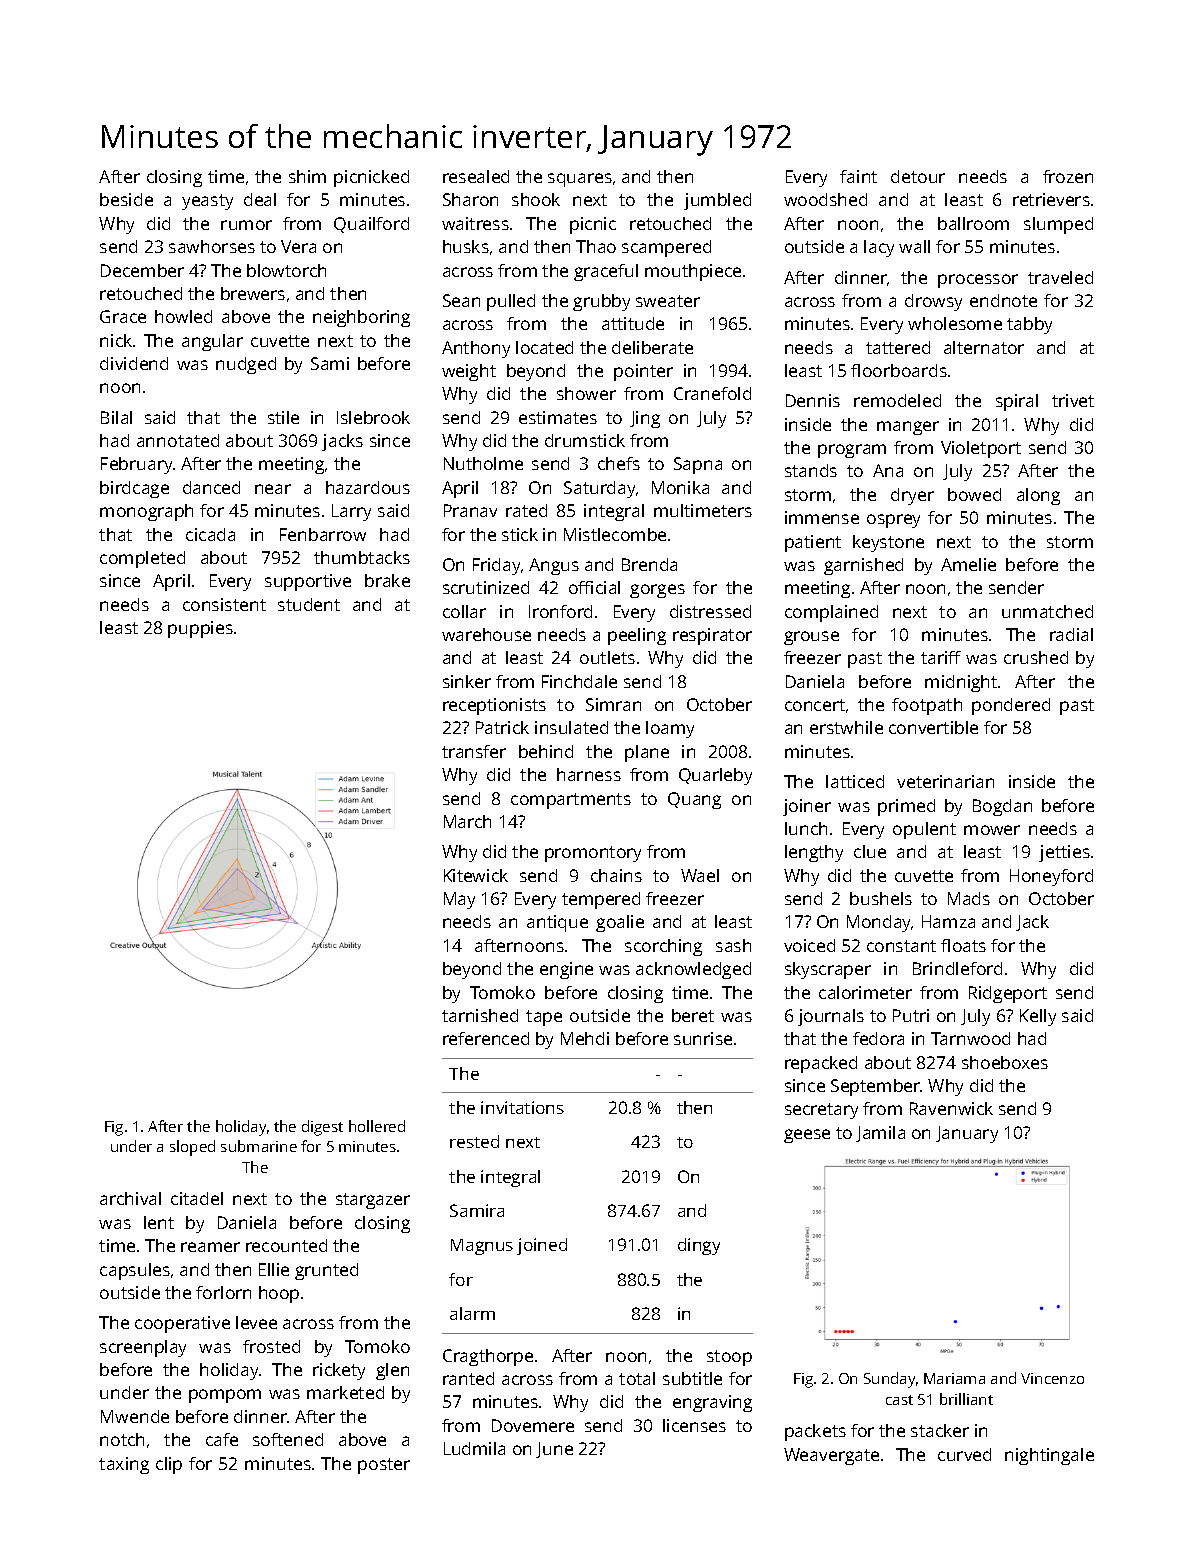  Describe the element at coordinates (694, 800) in the page. I see `Quang` at that location.
